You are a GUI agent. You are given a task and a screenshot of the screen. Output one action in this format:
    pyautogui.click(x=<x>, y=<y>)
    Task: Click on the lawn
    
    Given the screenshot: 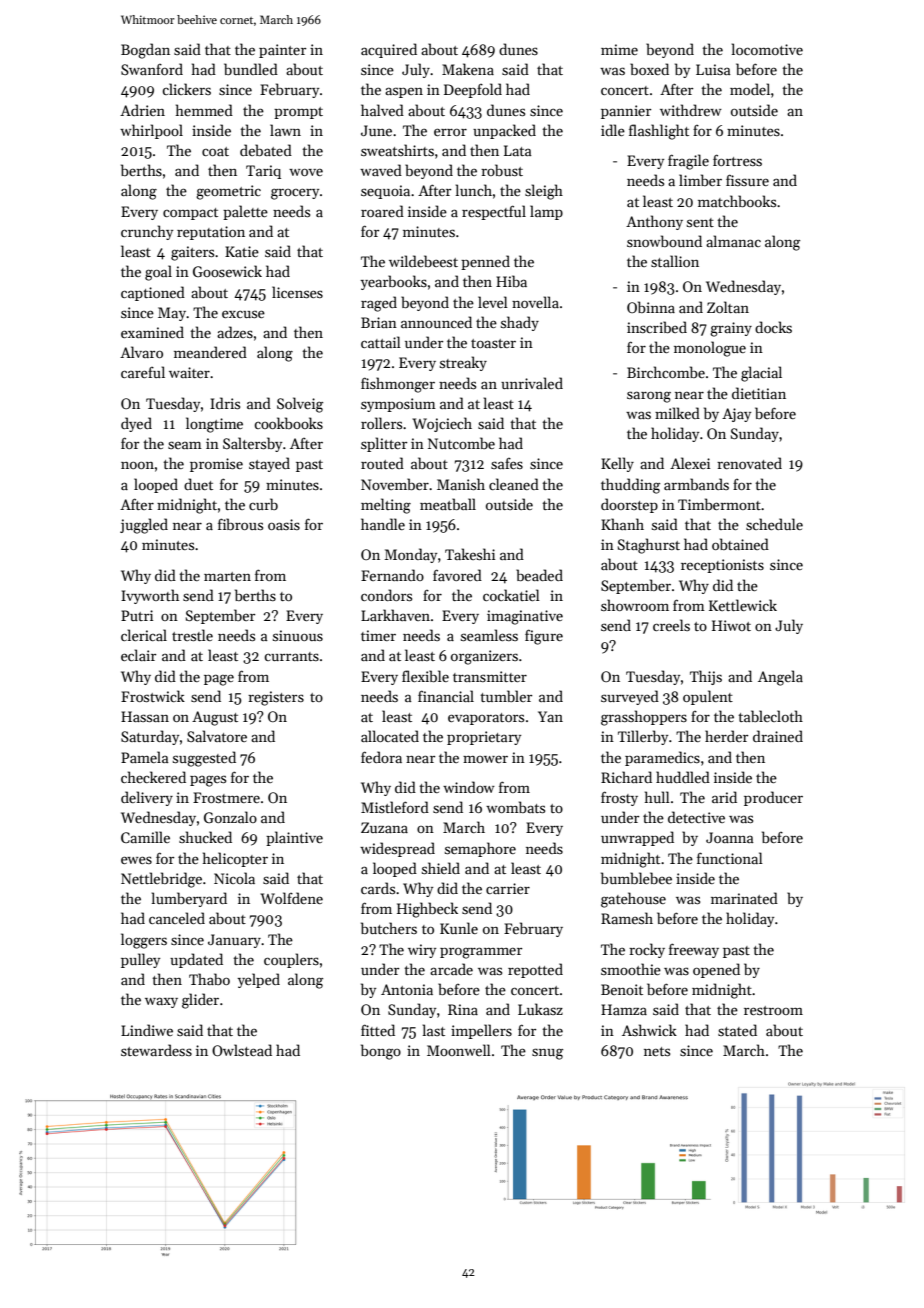 What is the action you would take?
    pyautogui.click(x=285, y=130)
